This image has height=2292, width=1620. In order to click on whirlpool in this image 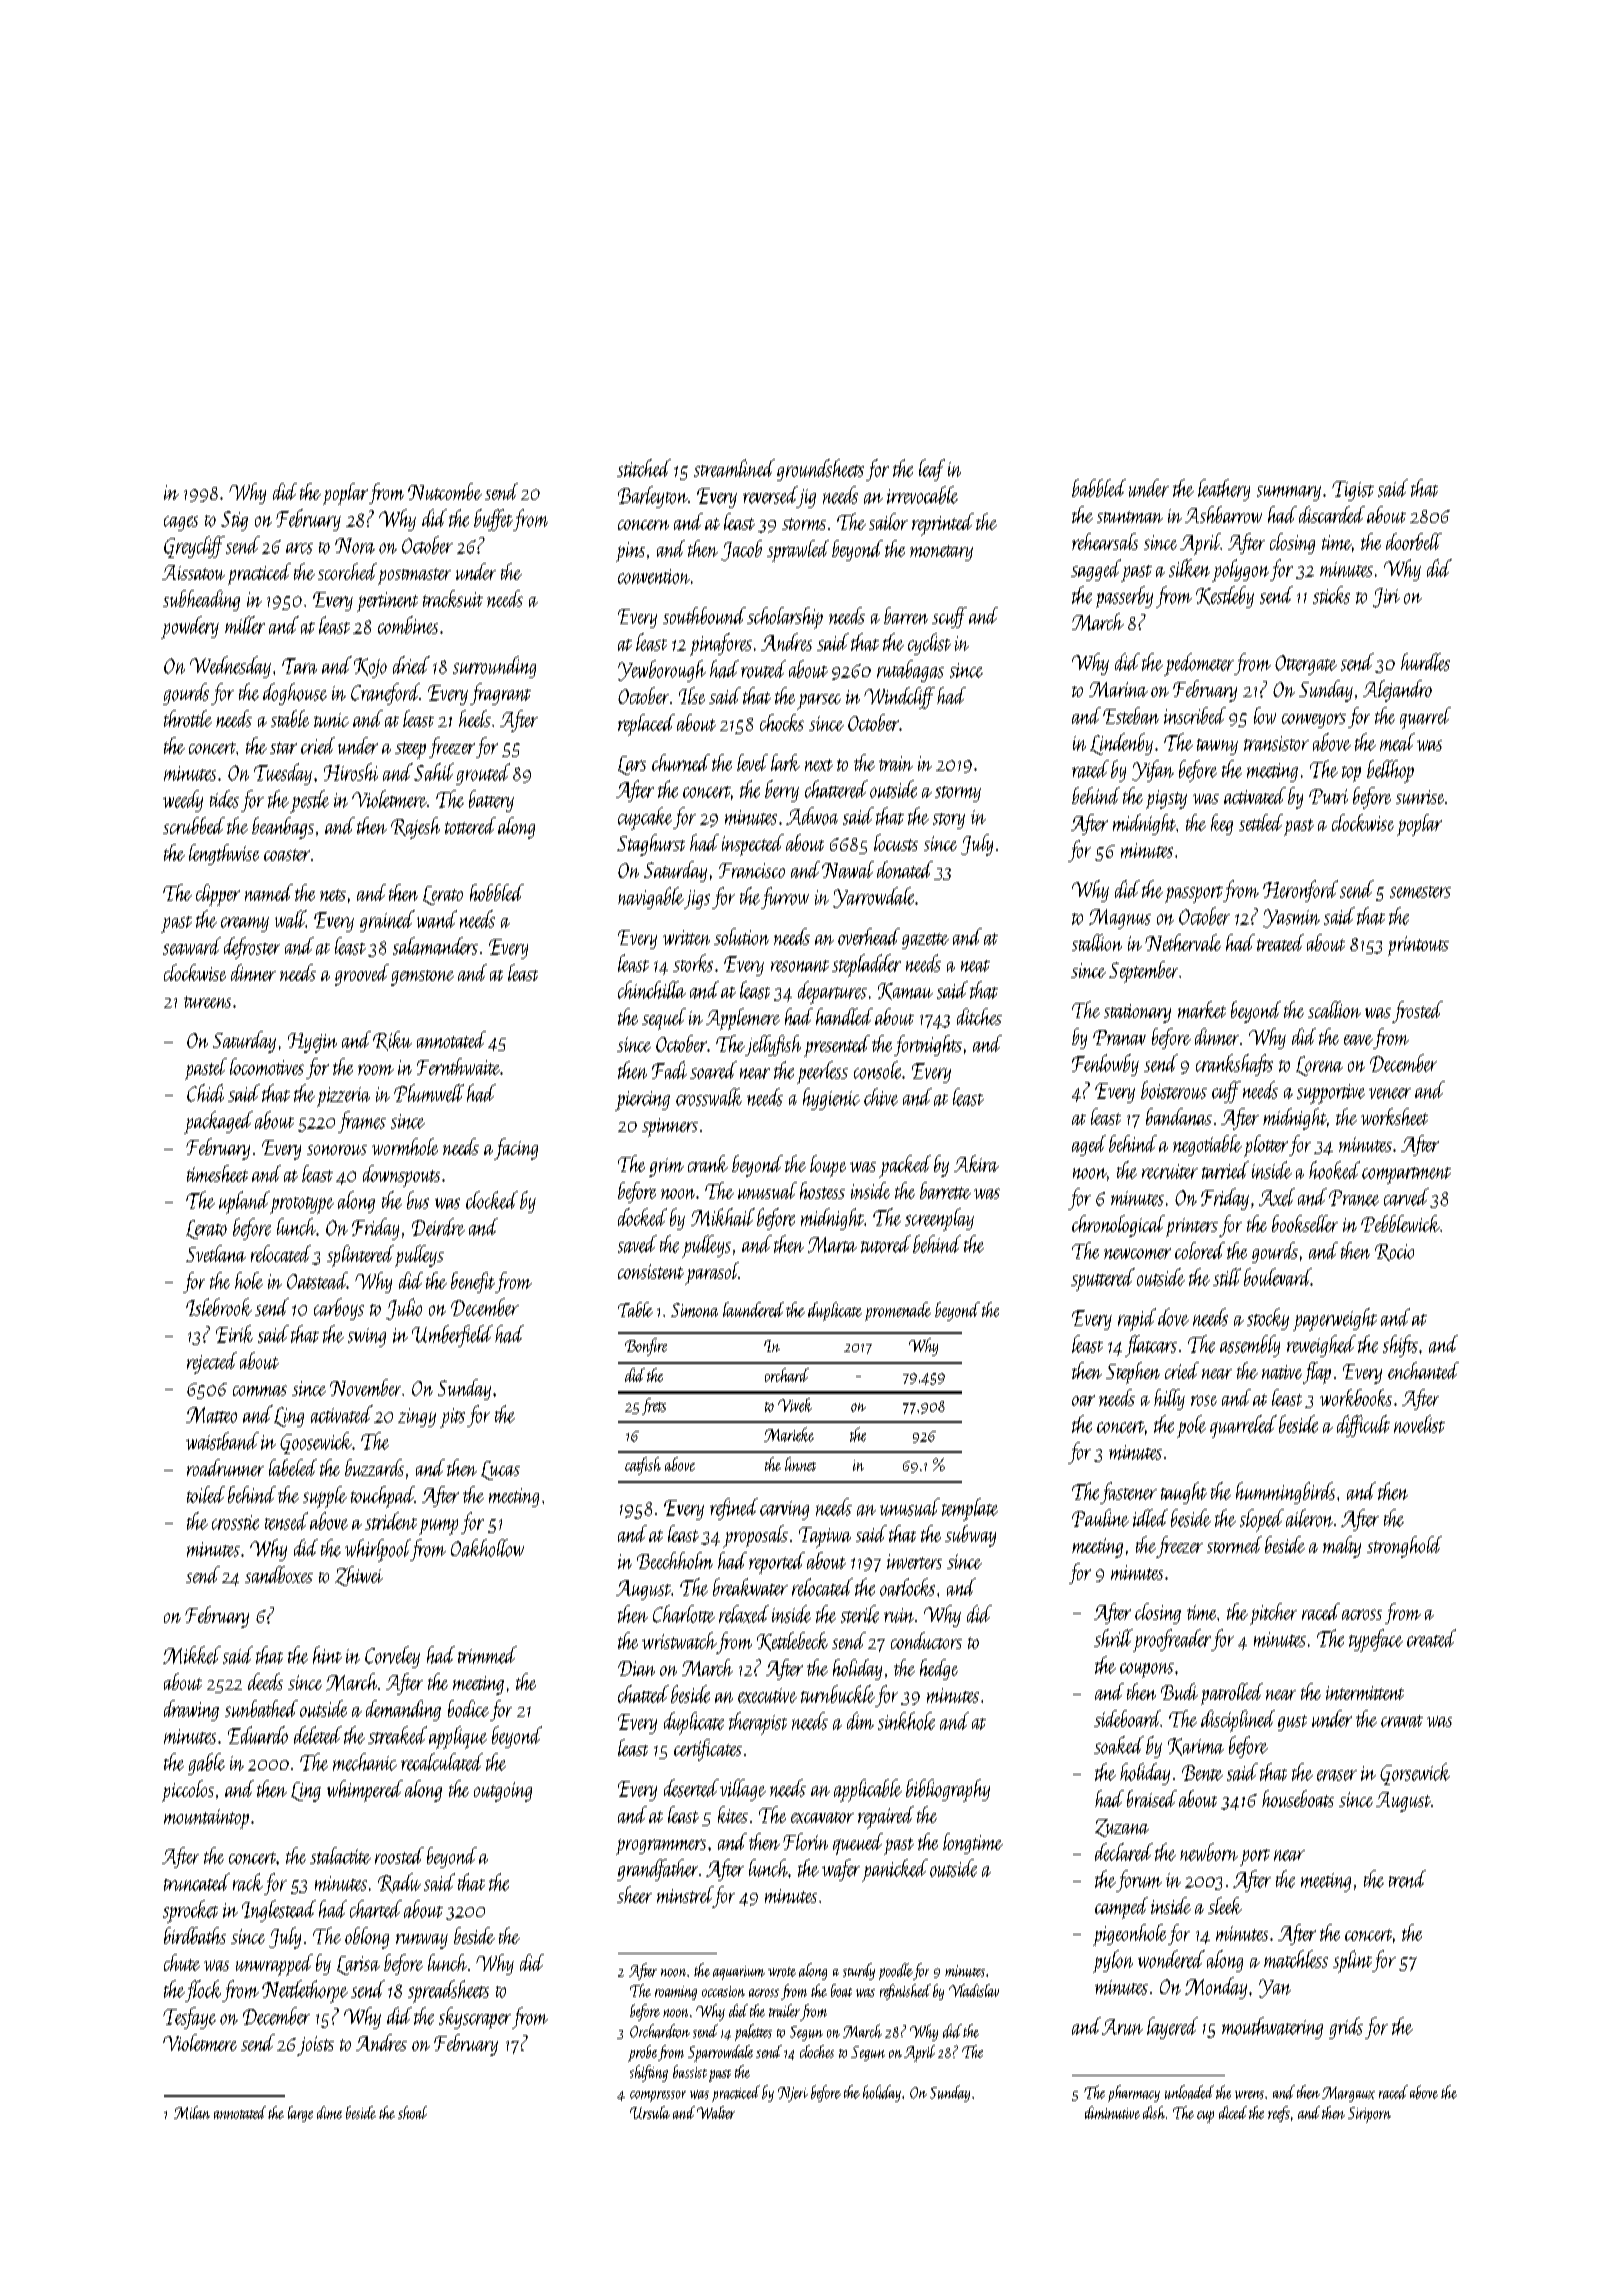, I will do `click(378, 1550)`.
